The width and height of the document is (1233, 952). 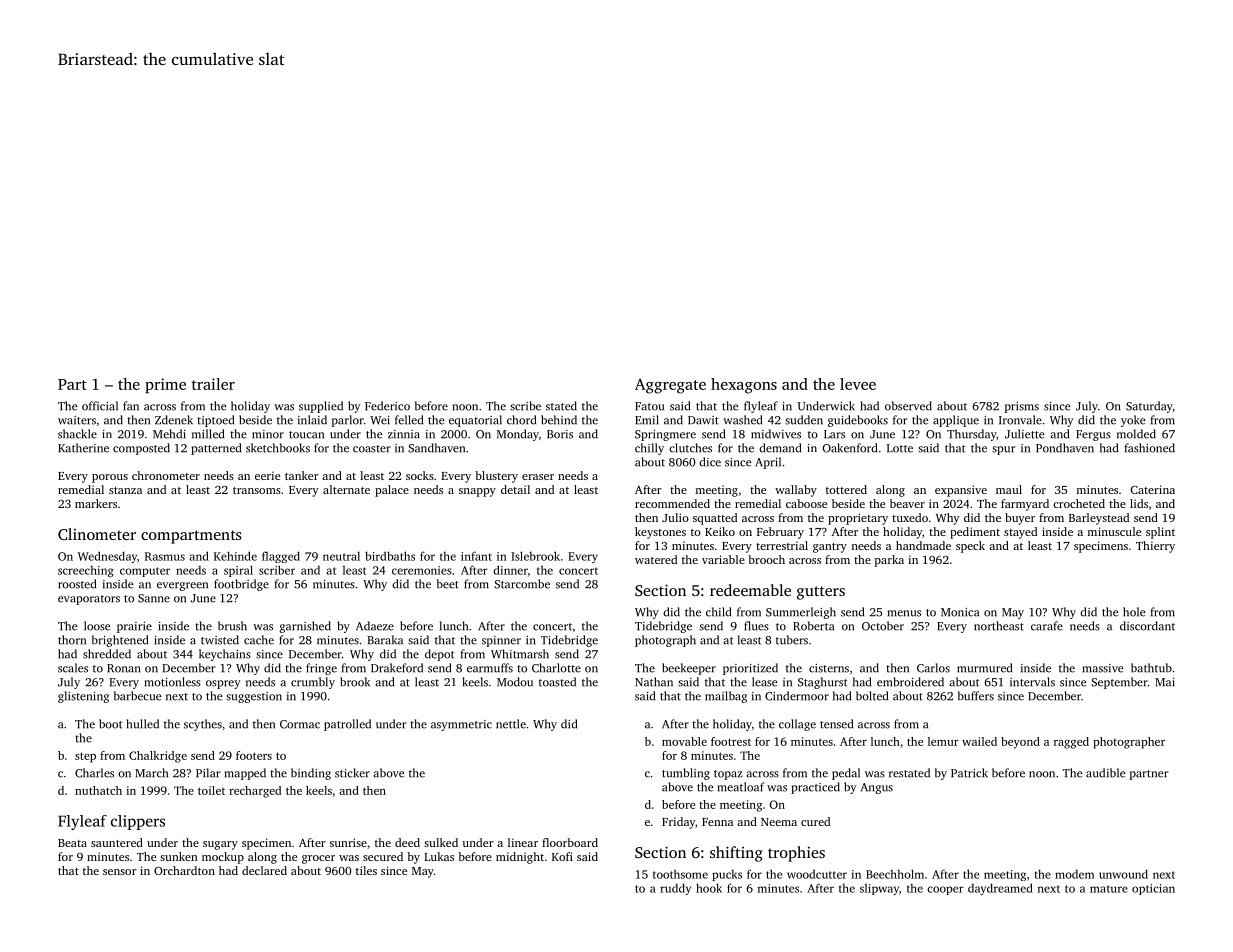 I want to click on lemur, so click(x=943, y=741).
